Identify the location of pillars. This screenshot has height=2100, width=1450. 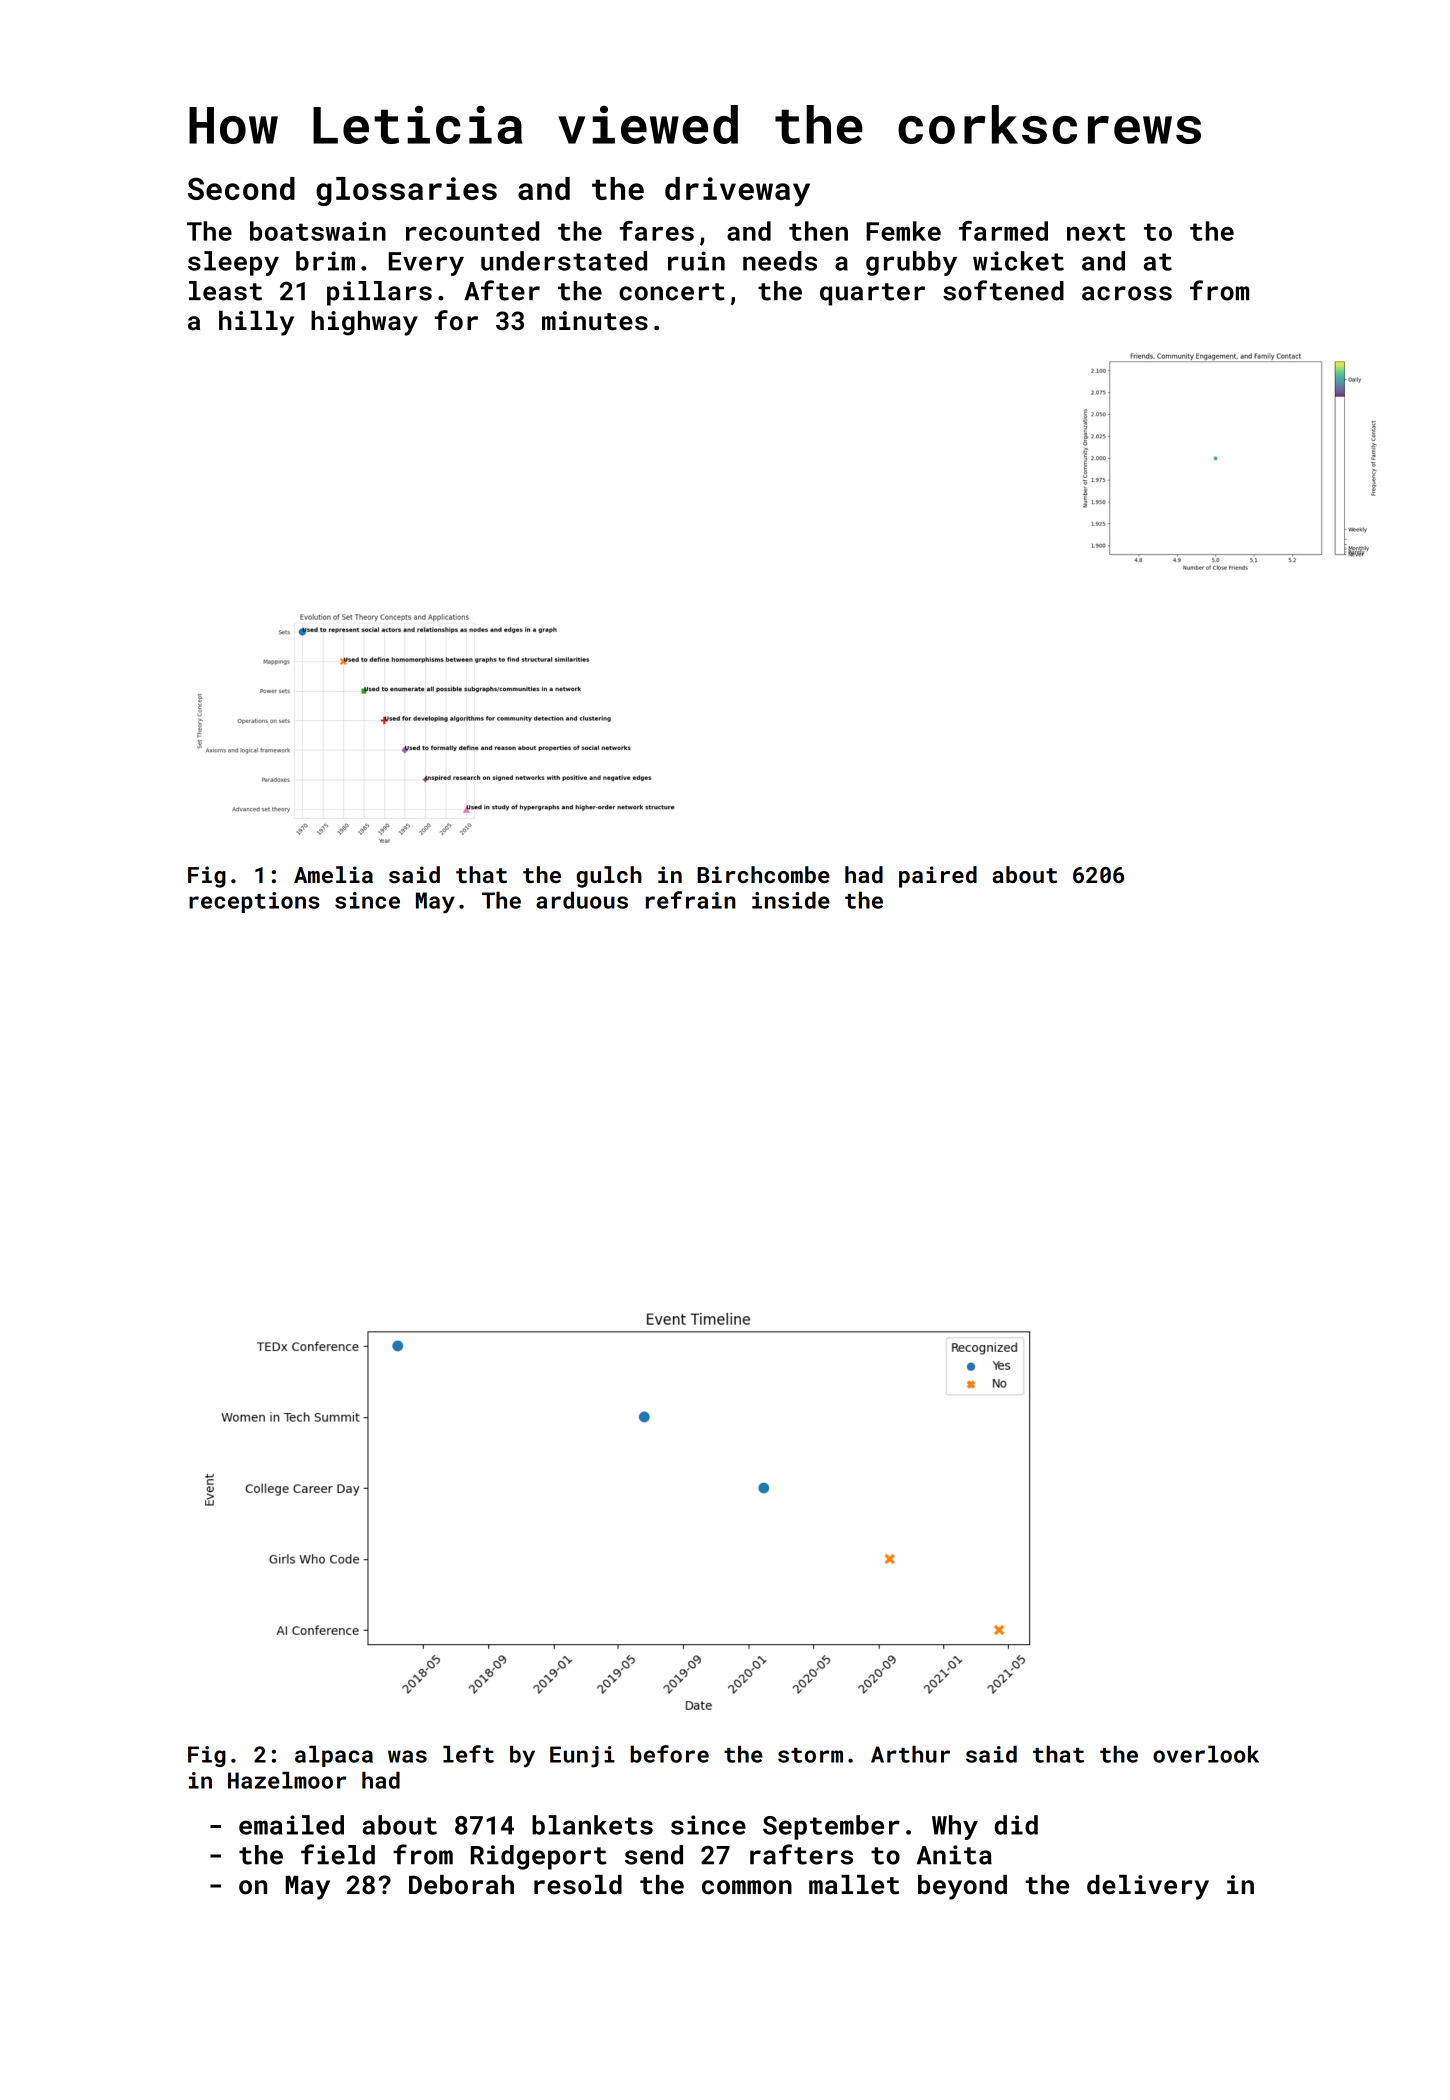
(379, 293).
